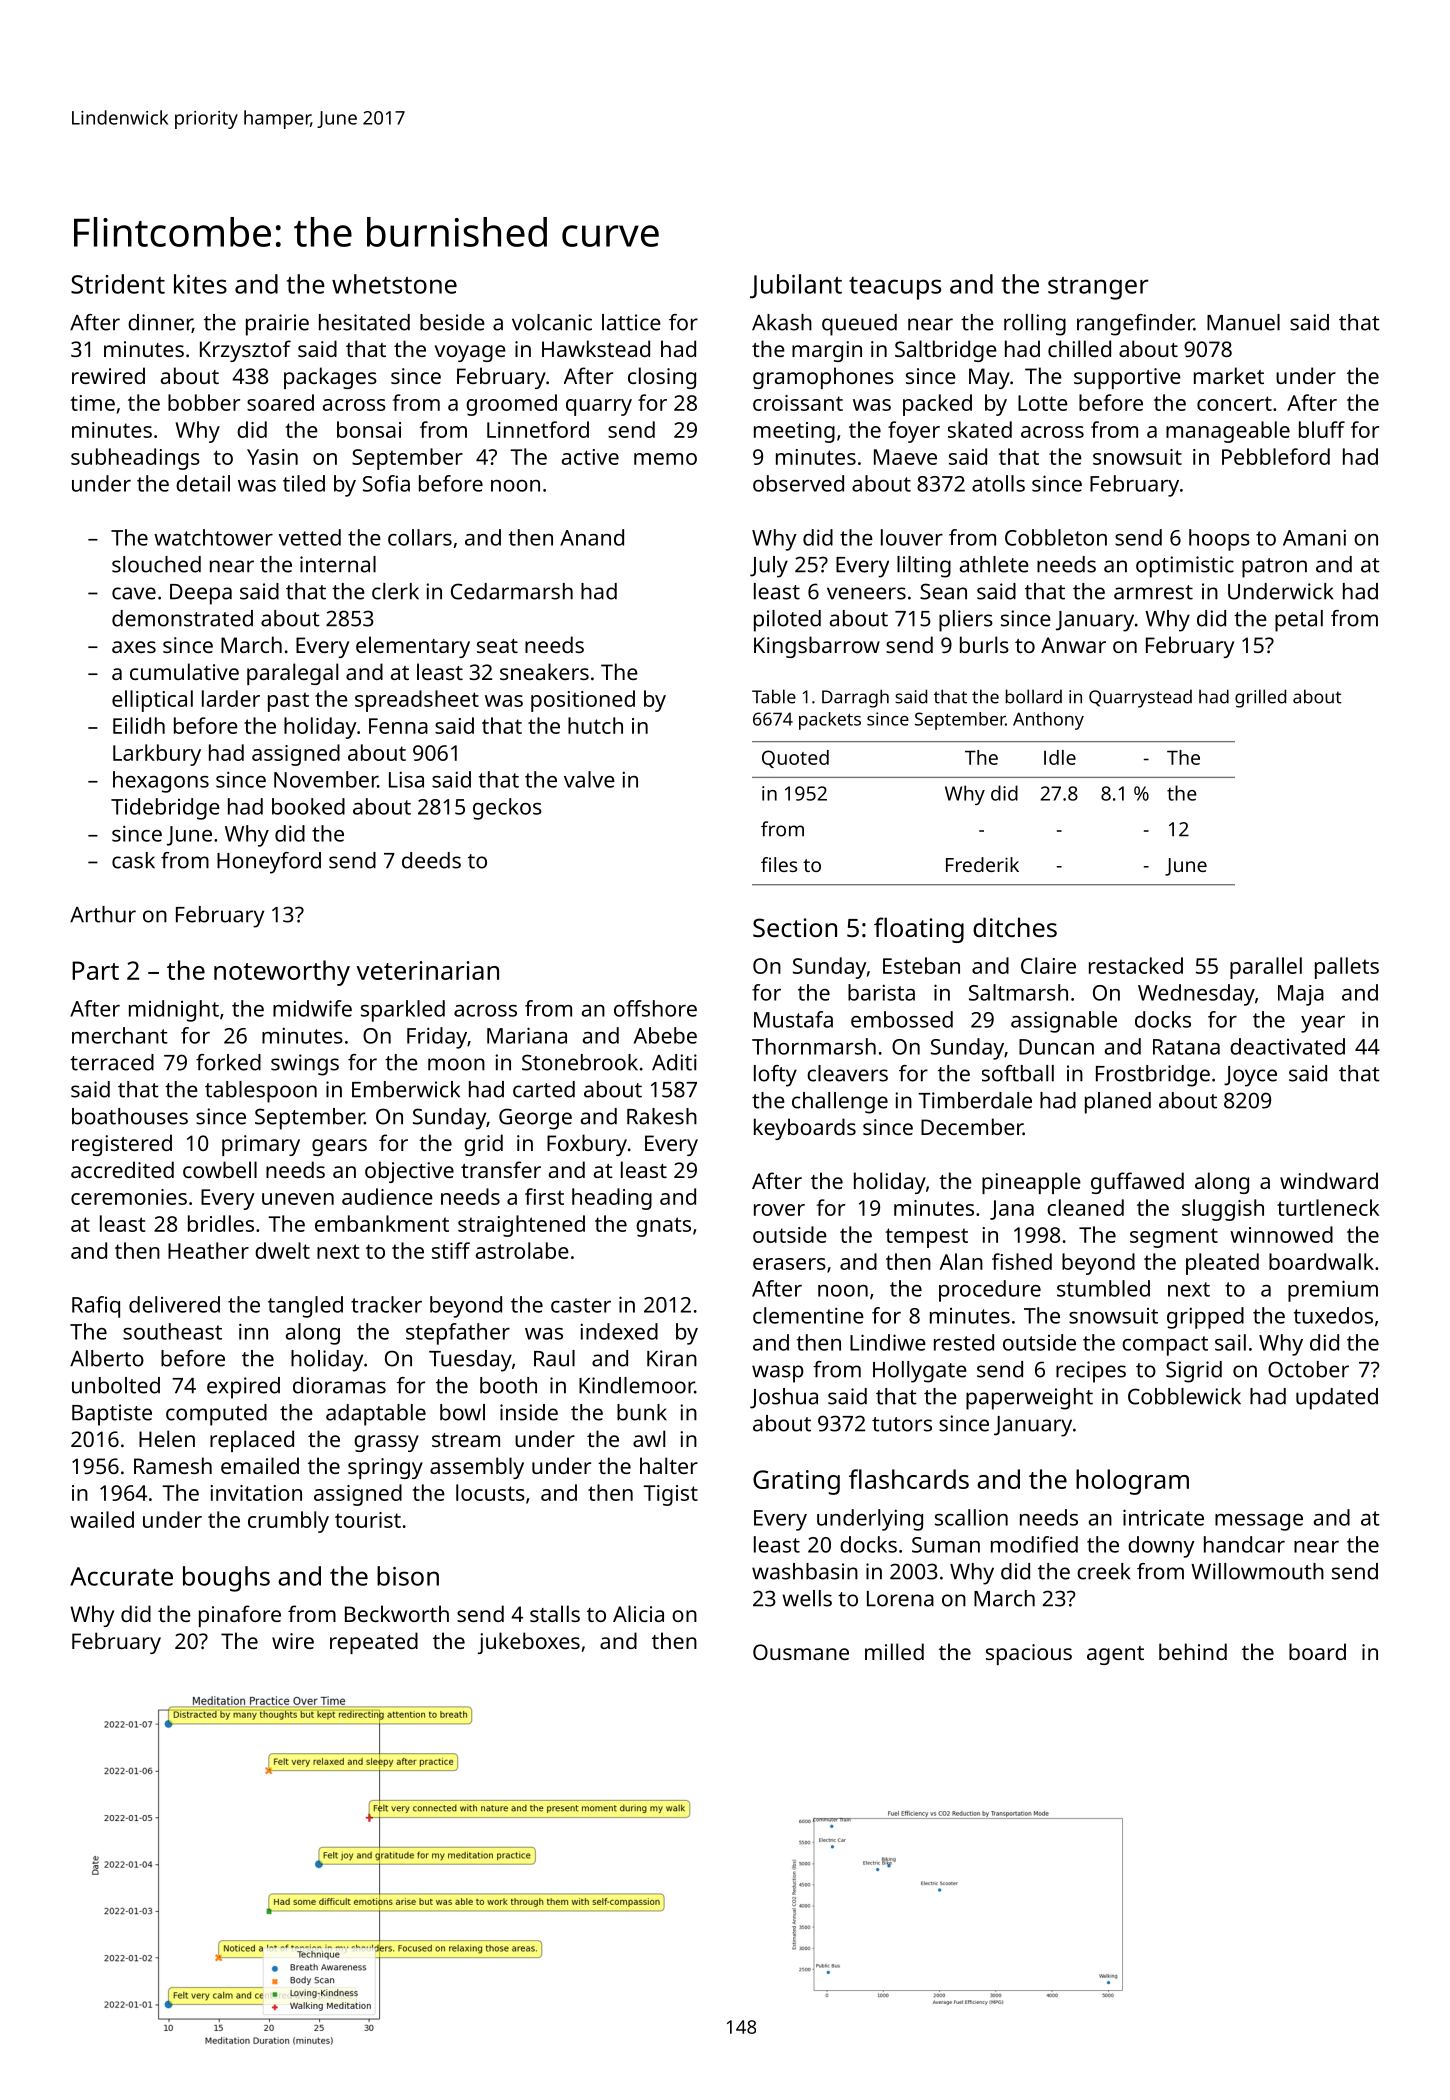 The image size is (1450, 2100). Describe the element at coordinates (926, 1238) in the screenshot. I see `tempest` at that location.
